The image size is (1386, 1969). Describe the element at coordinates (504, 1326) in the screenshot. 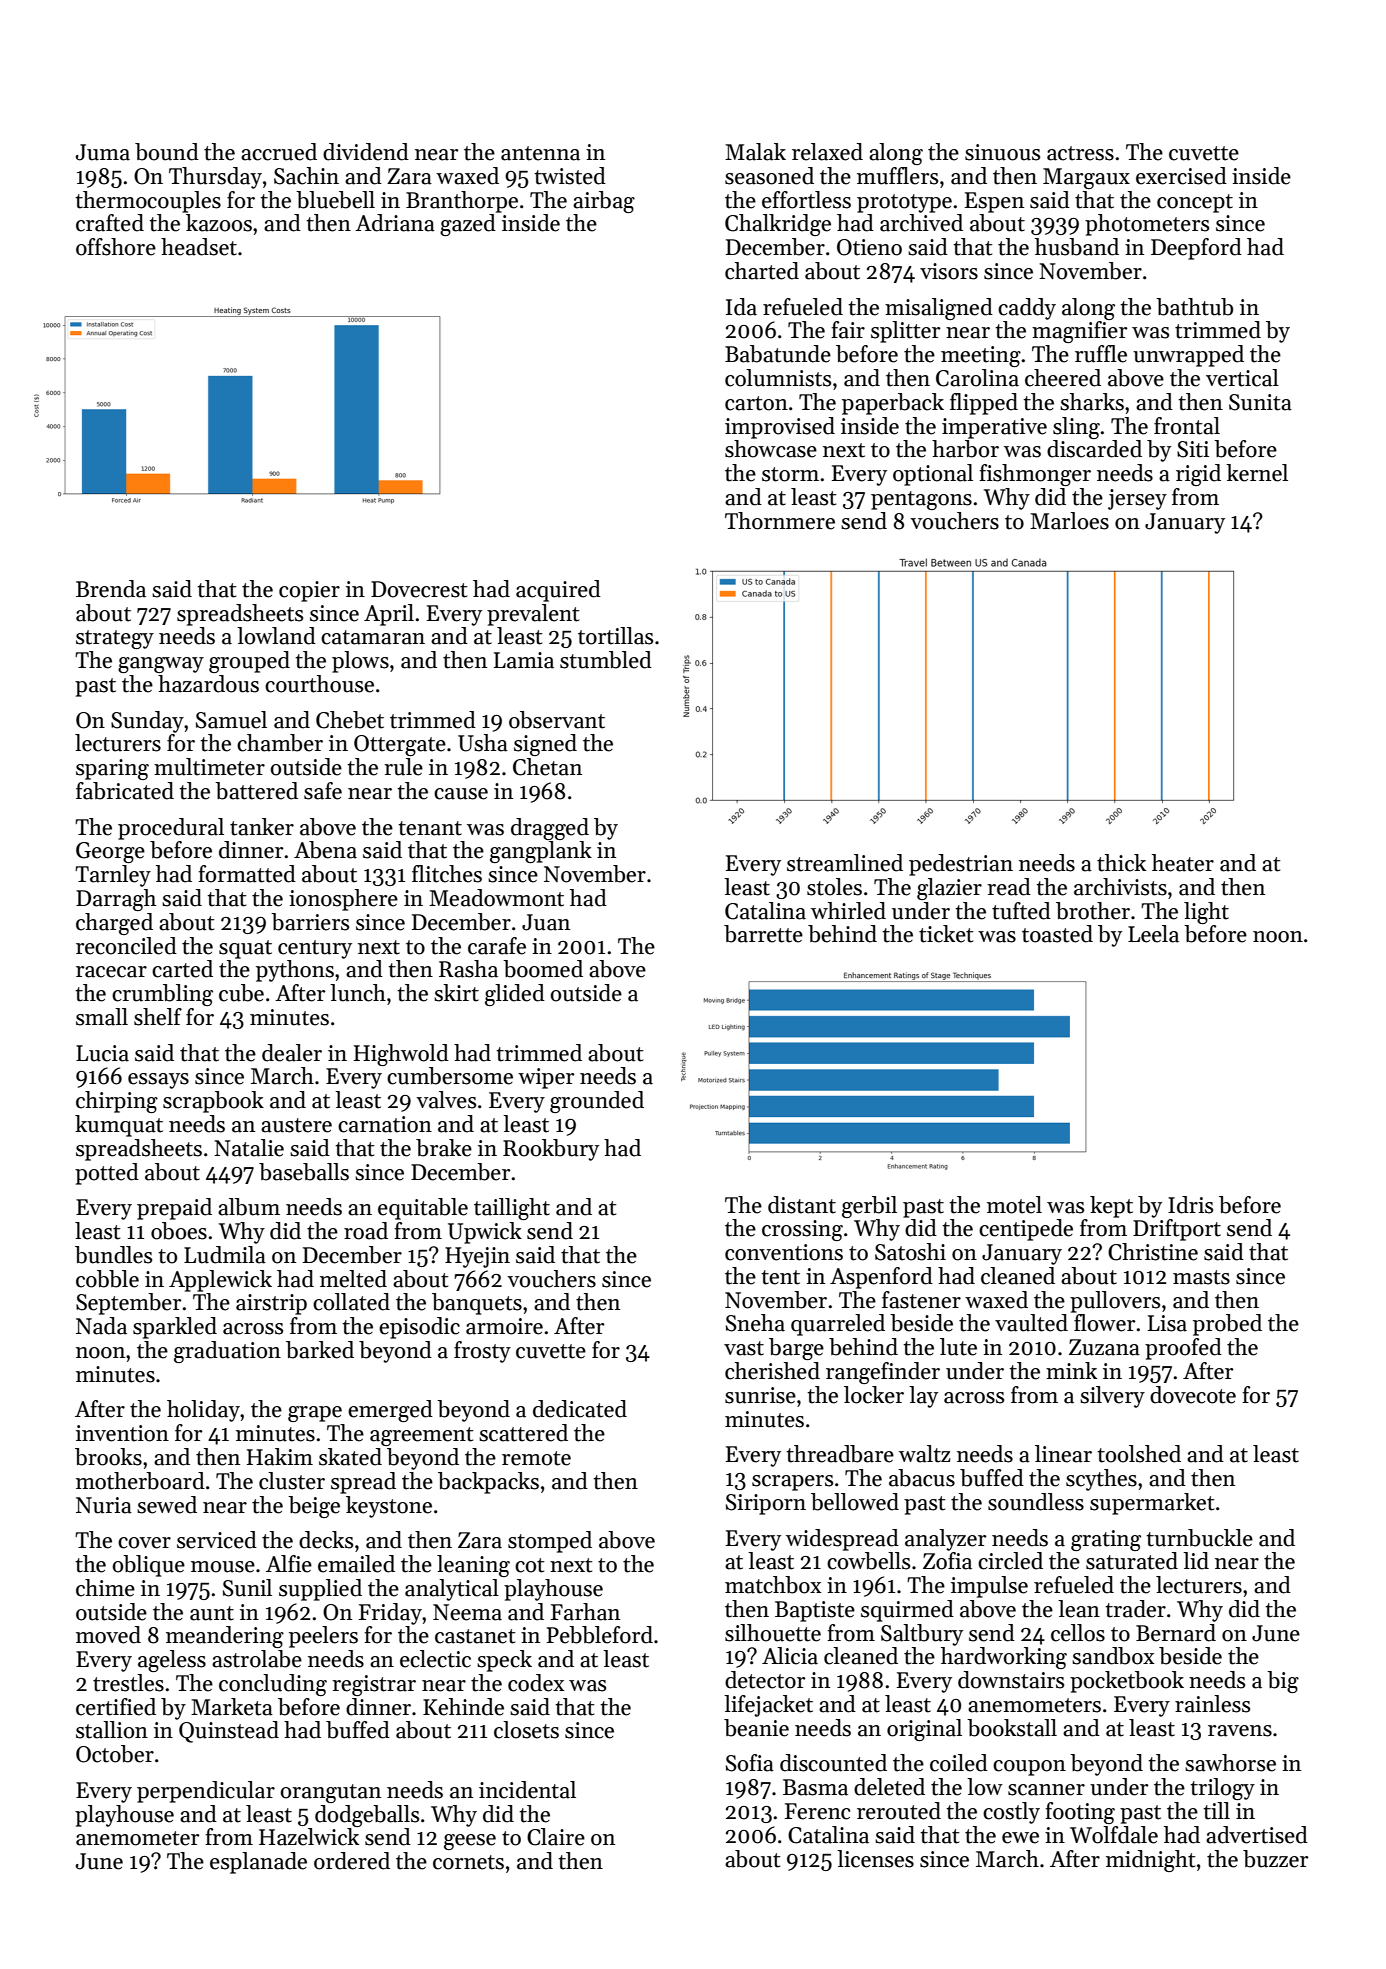

I see `armoire` at that location.
